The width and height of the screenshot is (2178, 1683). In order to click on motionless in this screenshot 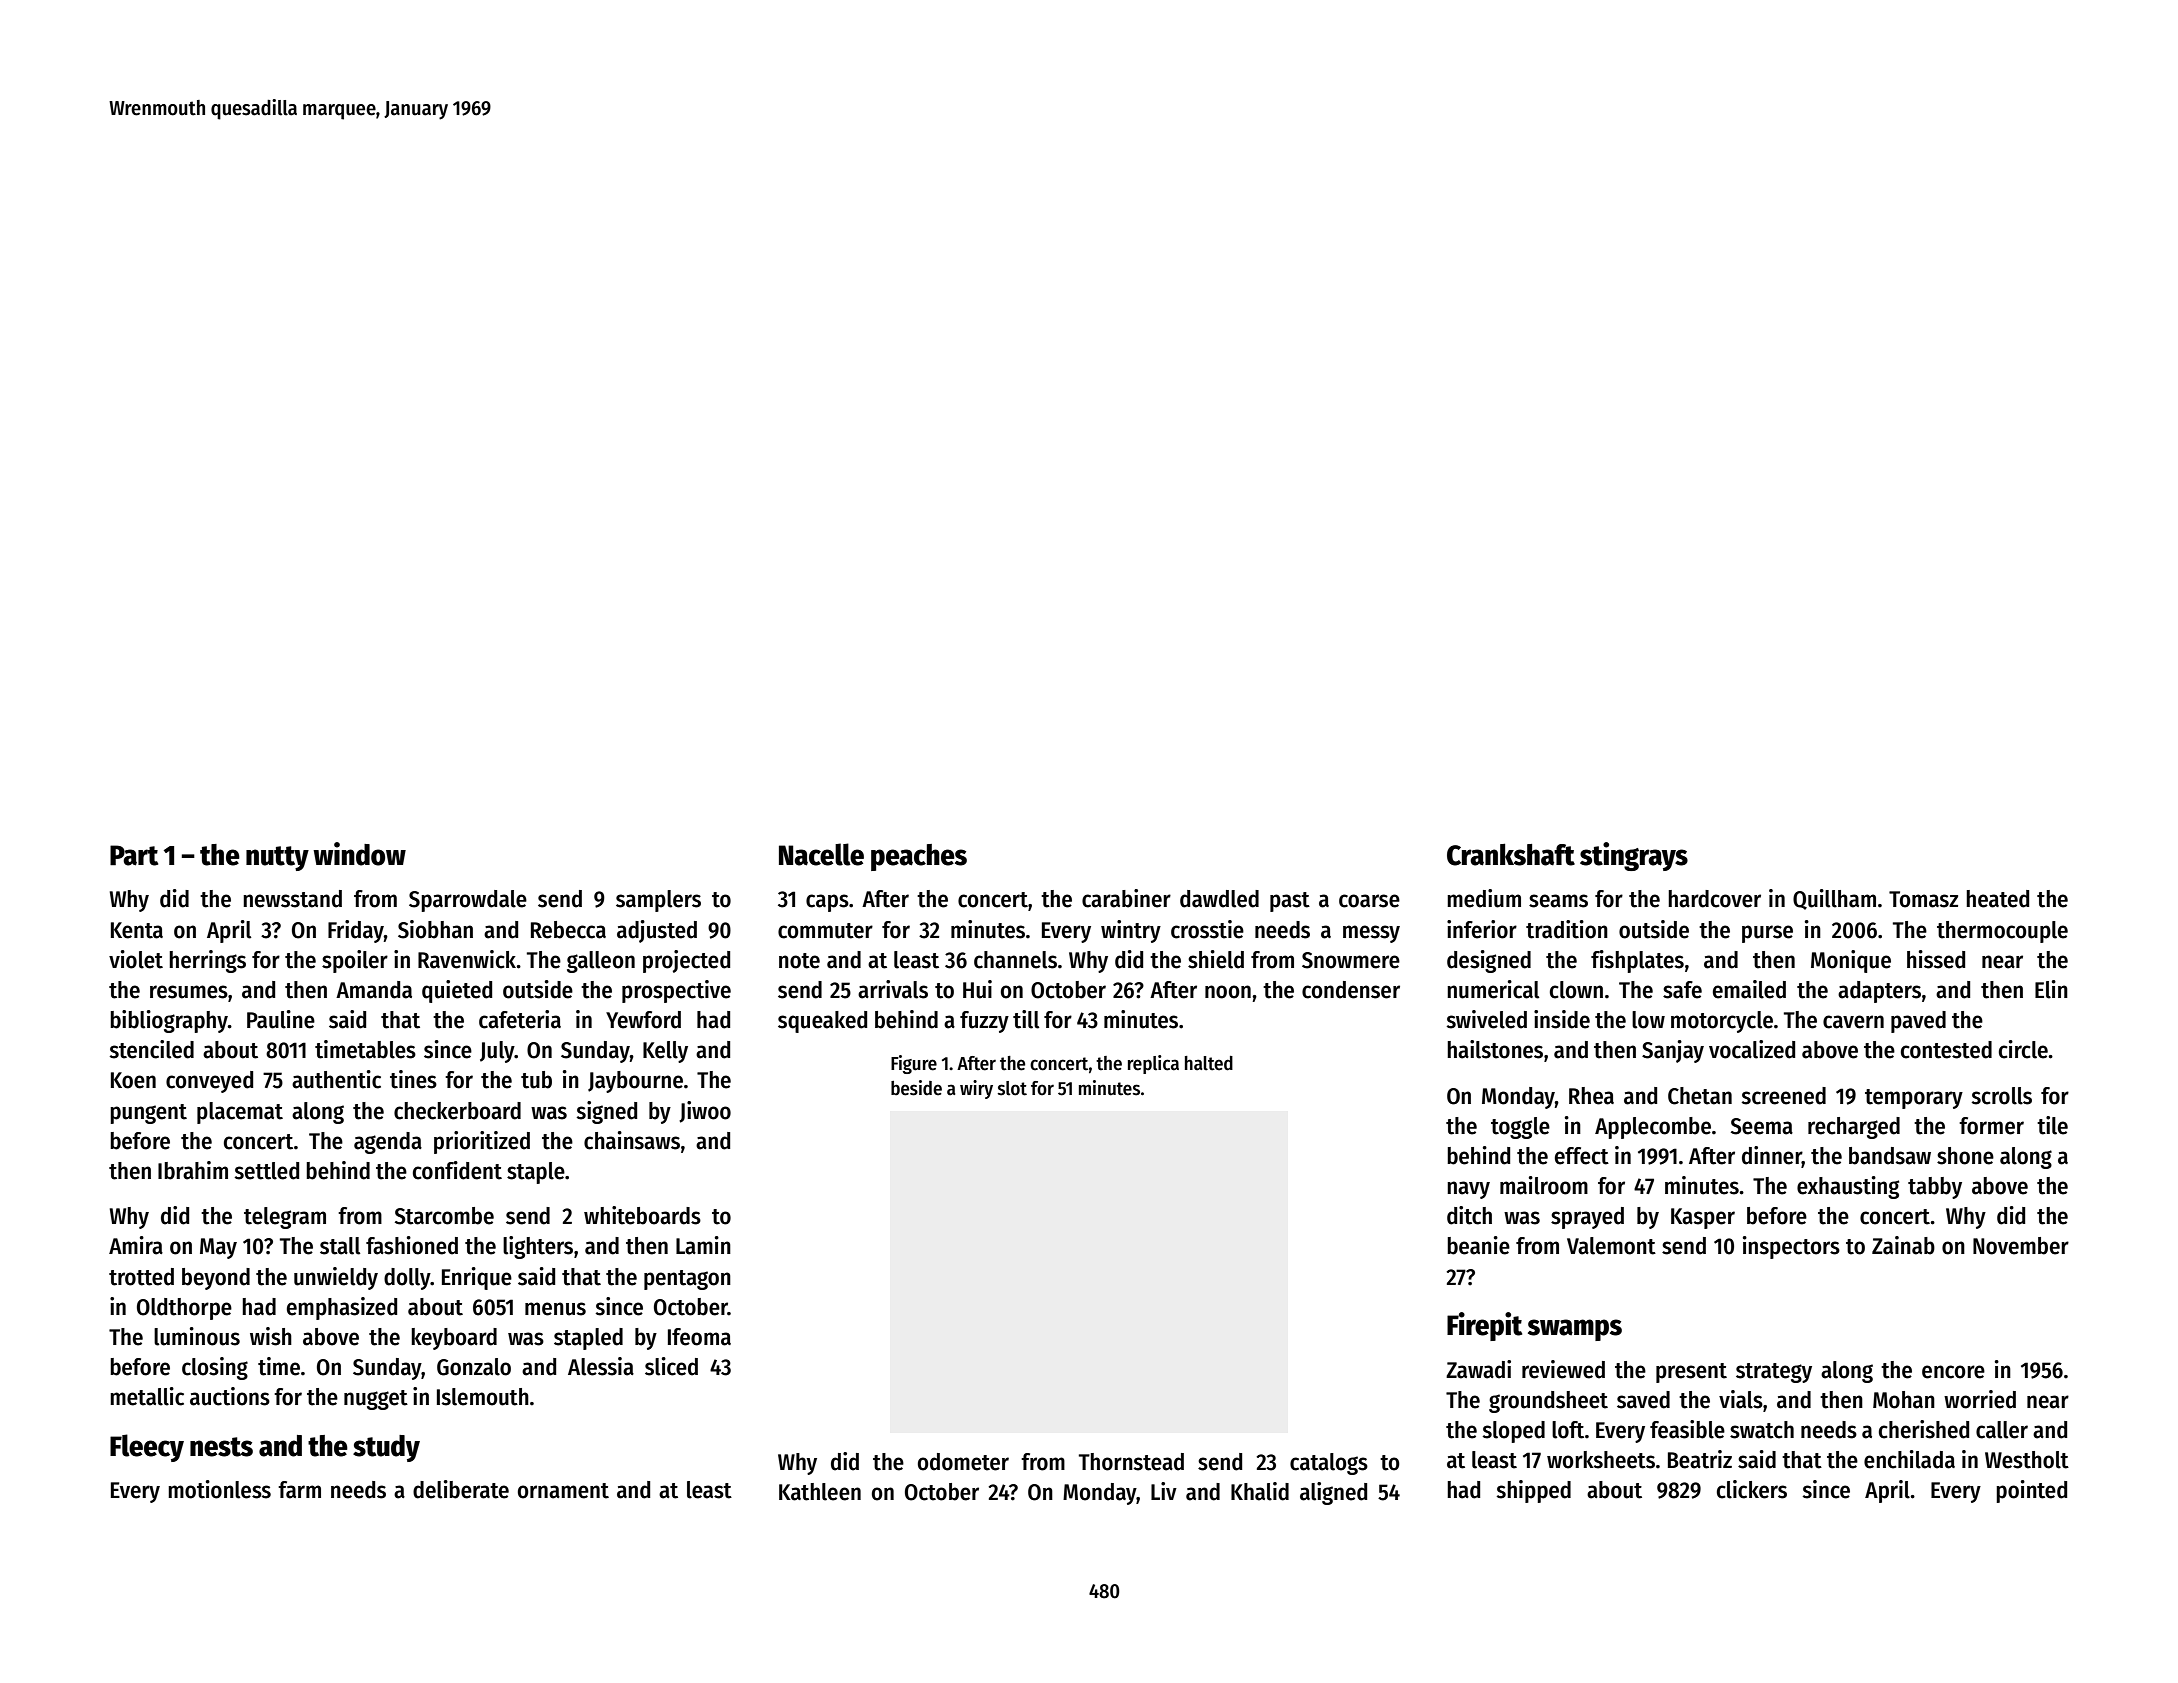, I will do `click(219, 1489)`.
